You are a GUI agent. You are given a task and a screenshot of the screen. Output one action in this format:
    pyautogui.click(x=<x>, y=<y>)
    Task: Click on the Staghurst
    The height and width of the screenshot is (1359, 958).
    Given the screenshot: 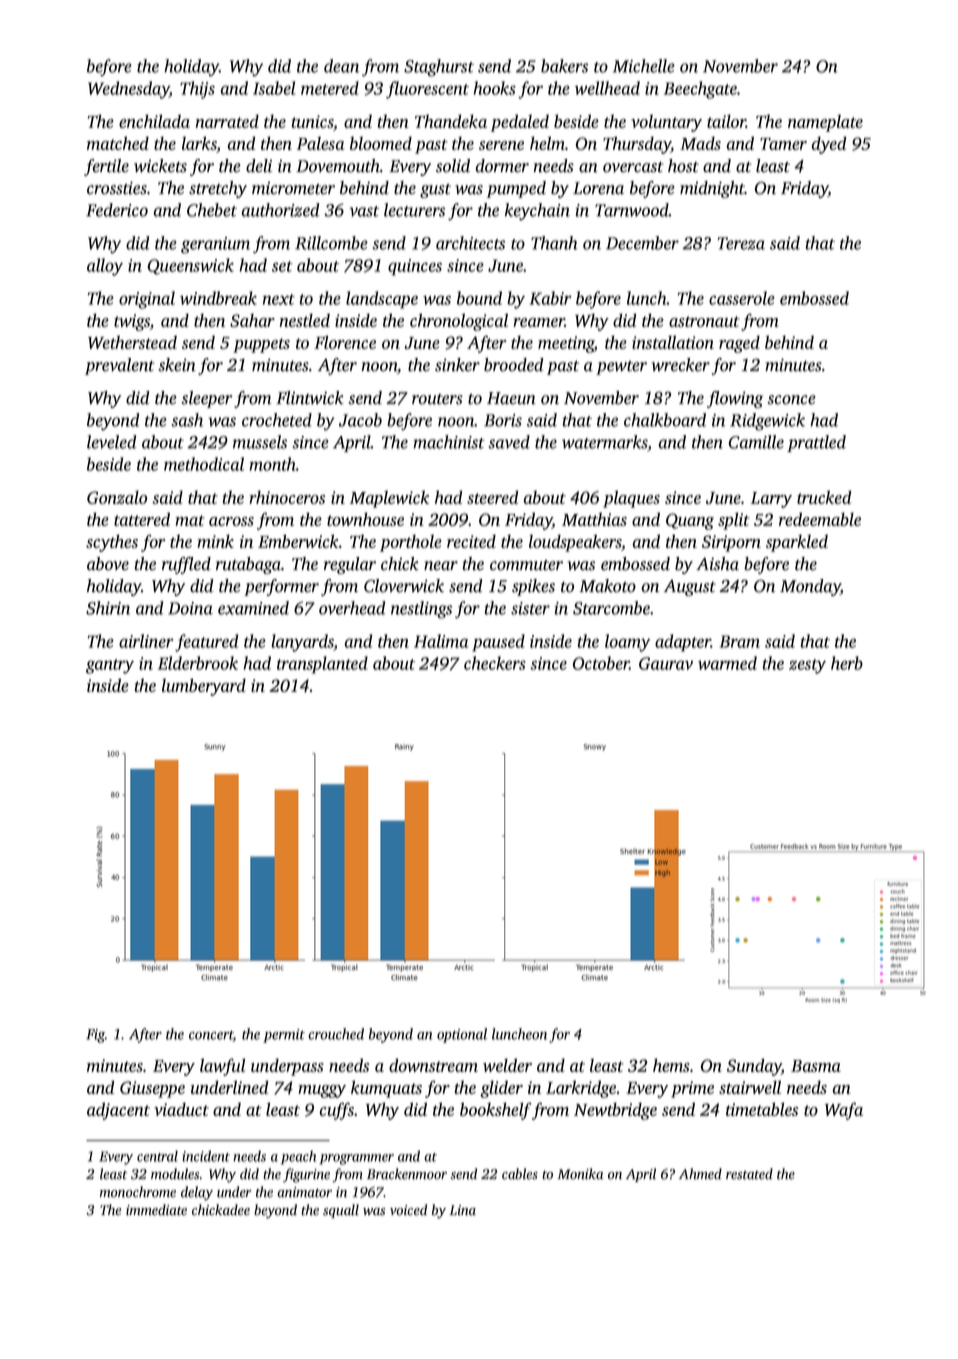 What is the action you would take?
    pyautogui.click(x=439, y=68)
